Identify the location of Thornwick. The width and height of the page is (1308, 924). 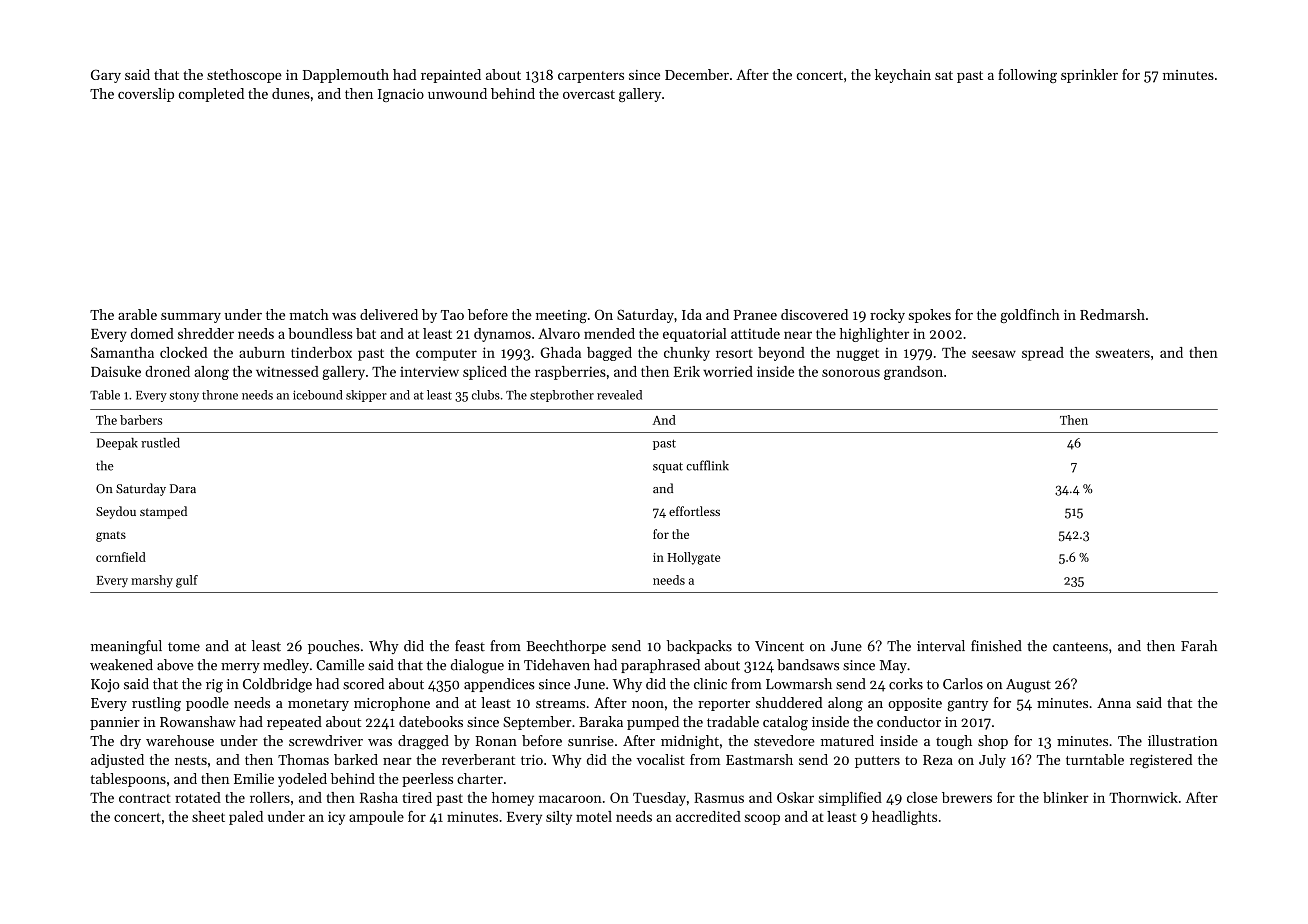
(1143, 797).
